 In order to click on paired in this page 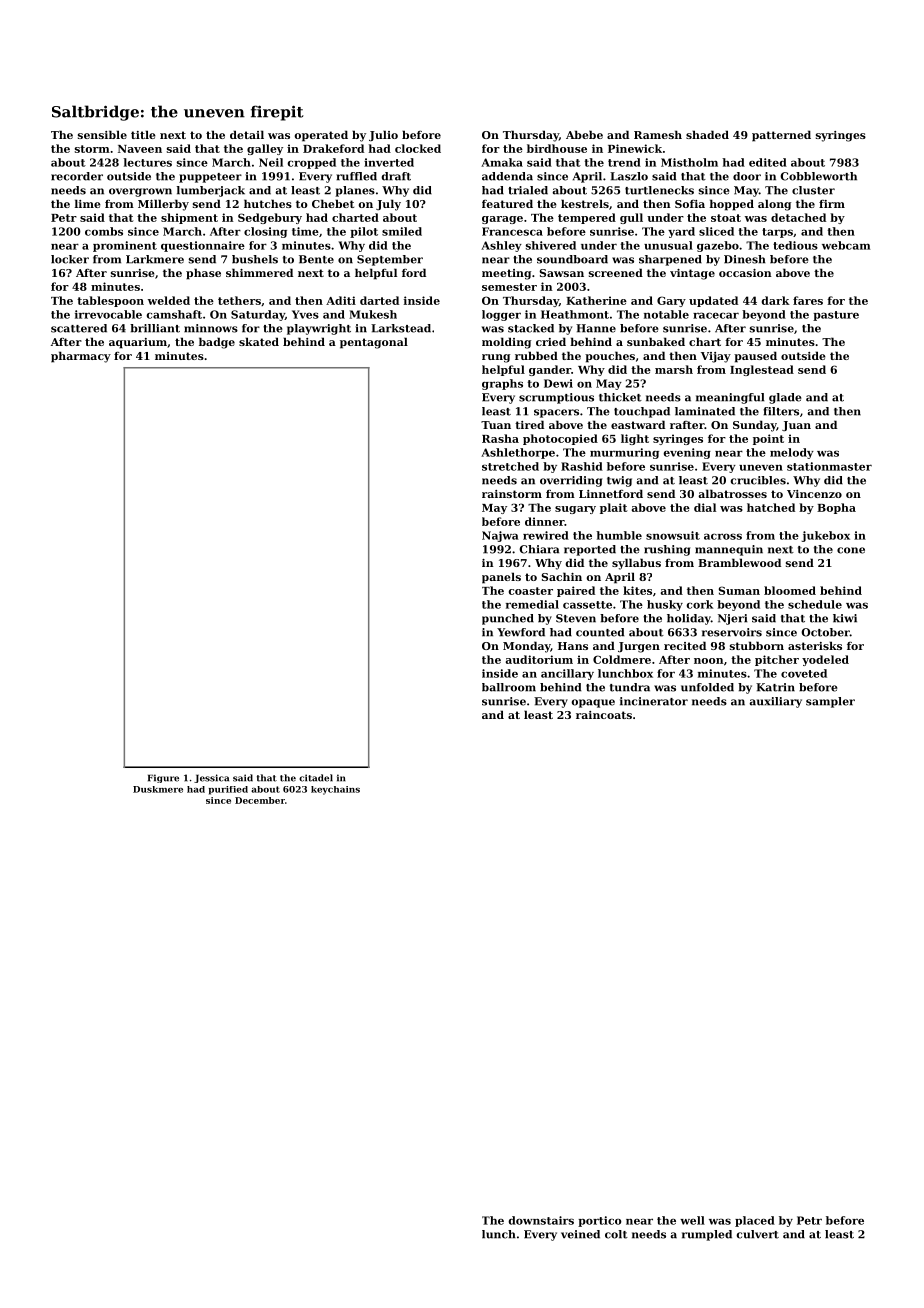, I will do `click(576, 591)`.
